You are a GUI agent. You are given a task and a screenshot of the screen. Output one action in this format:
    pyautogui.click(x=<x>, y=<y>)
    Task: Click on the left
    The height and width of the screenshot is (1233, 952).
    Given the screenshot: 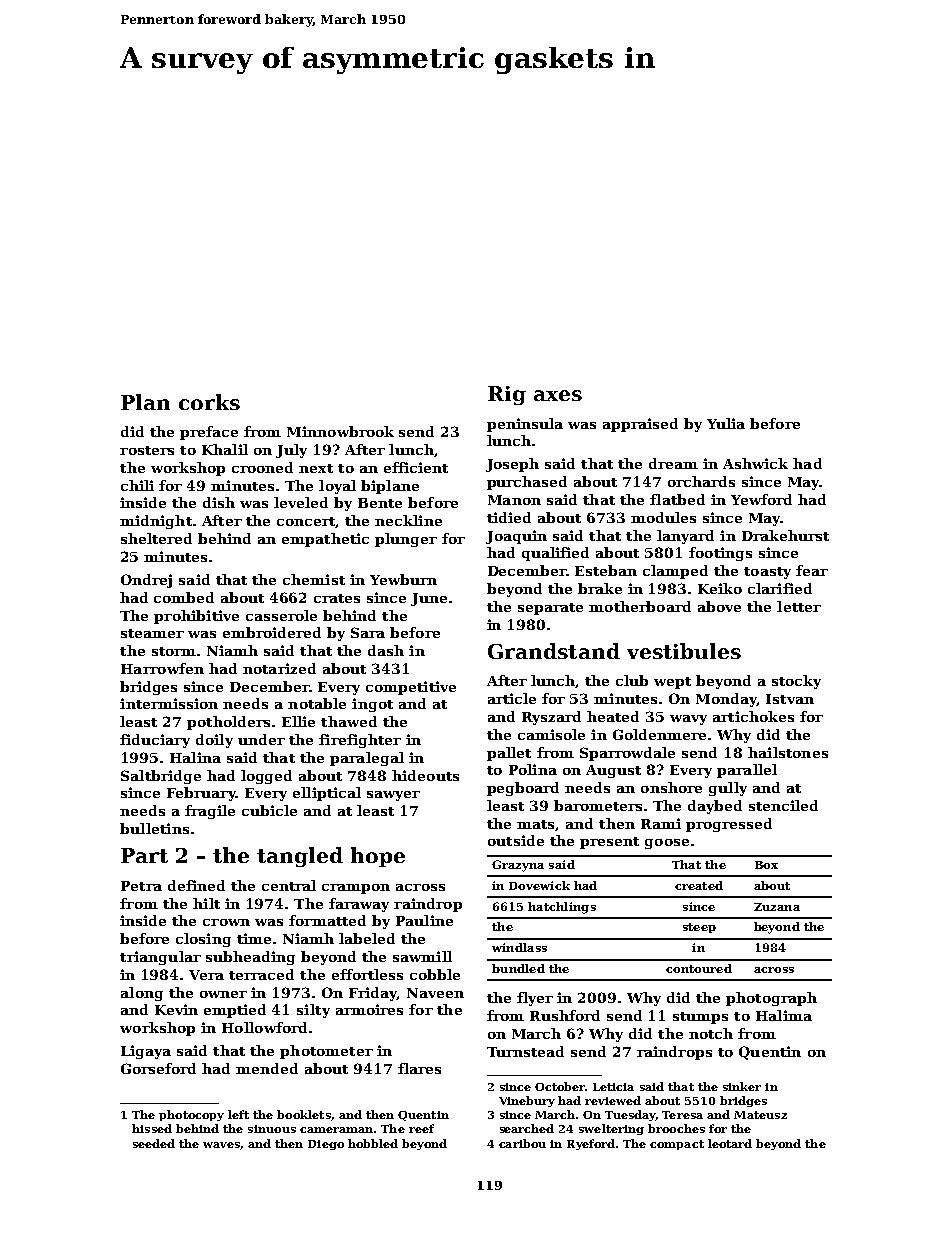 What is the action you would take?
    pyautogui.click(x=238, y=1114)
